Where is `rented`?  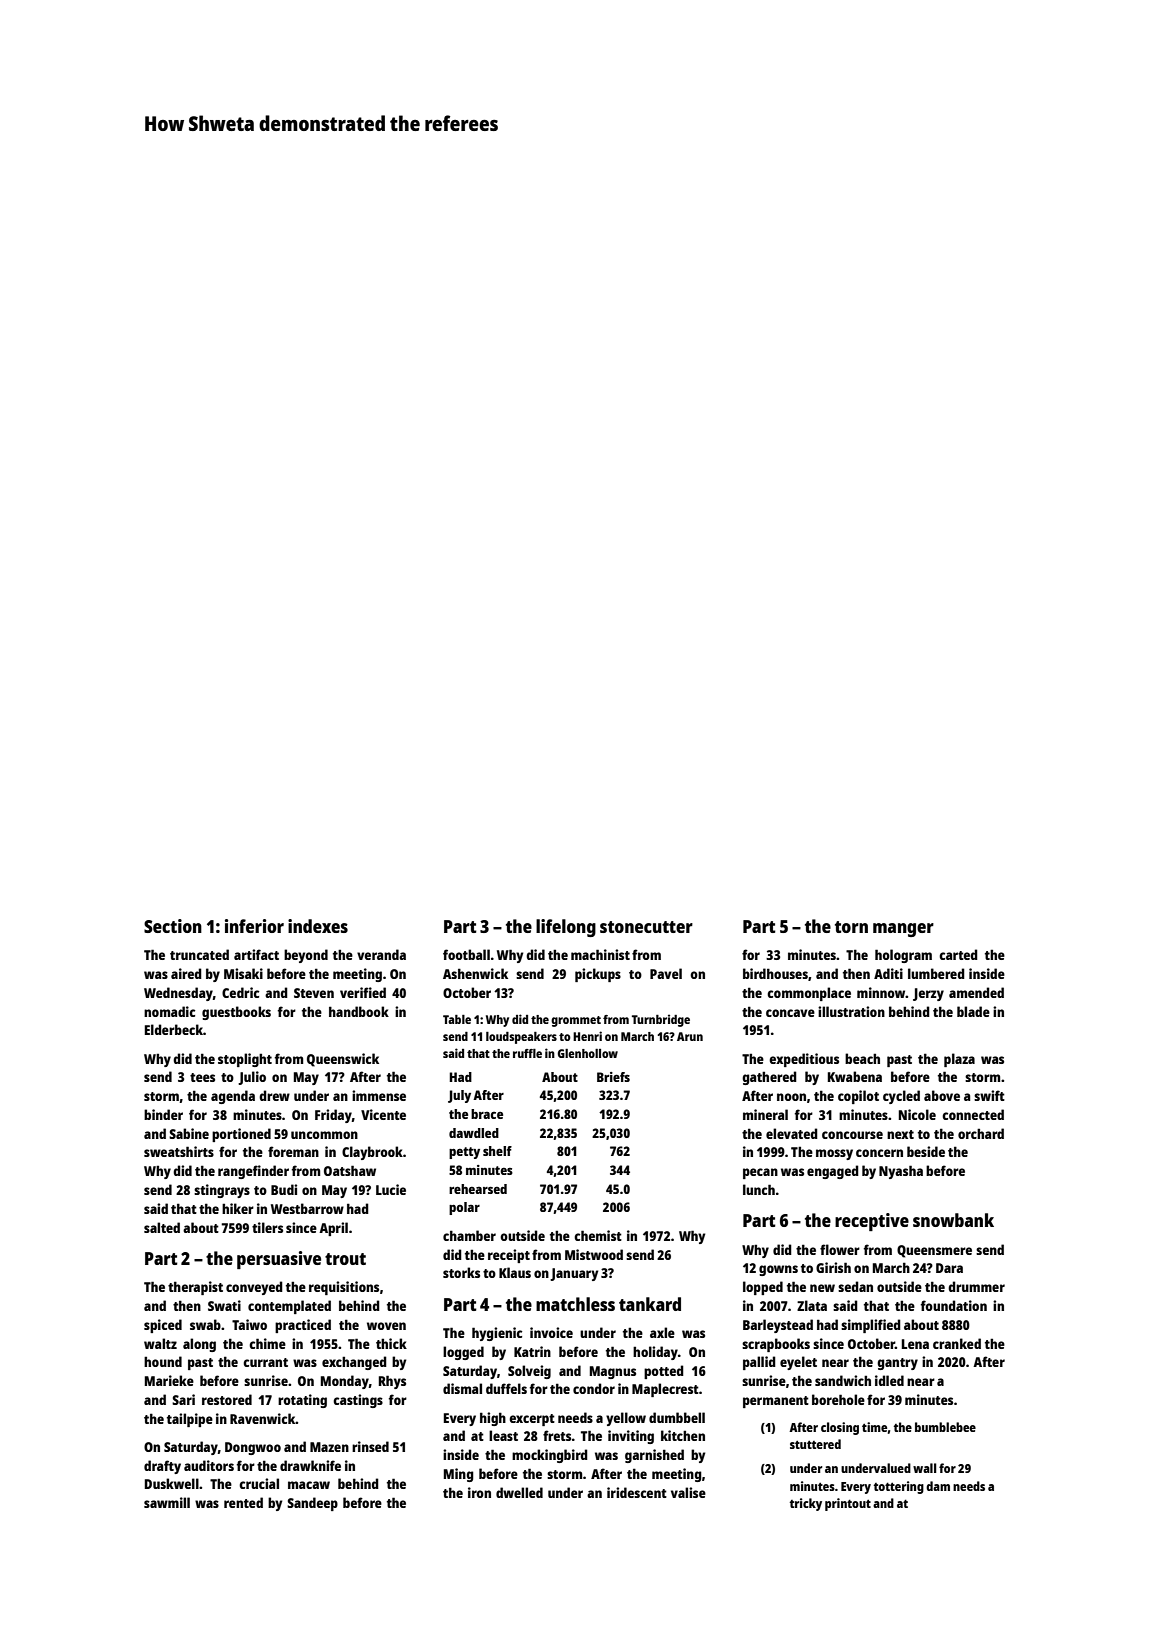 rented is located at coordinates (243, 1502).
